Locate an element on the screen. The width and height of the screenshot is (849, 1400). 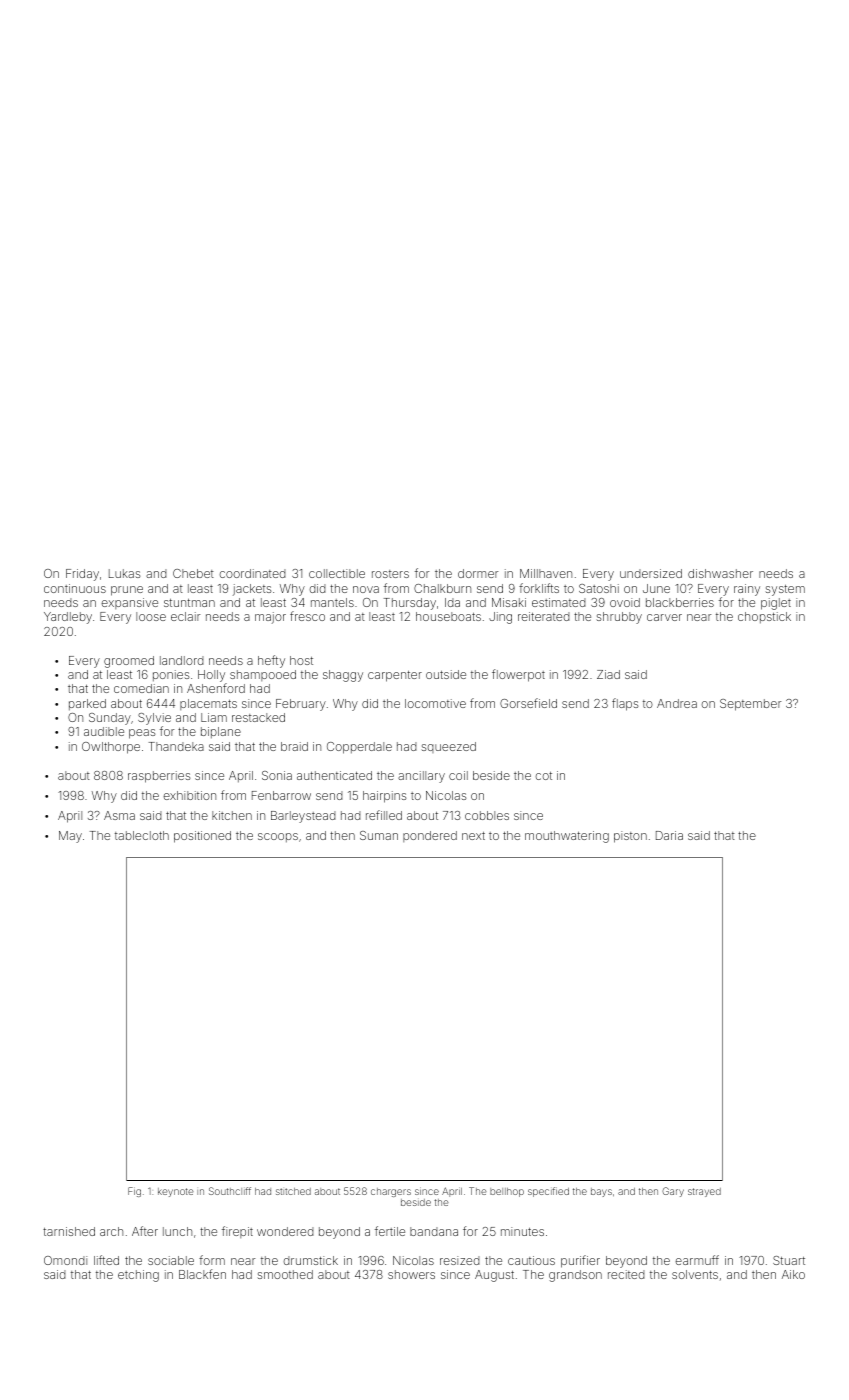
May is located at coordinates (70, 837).
